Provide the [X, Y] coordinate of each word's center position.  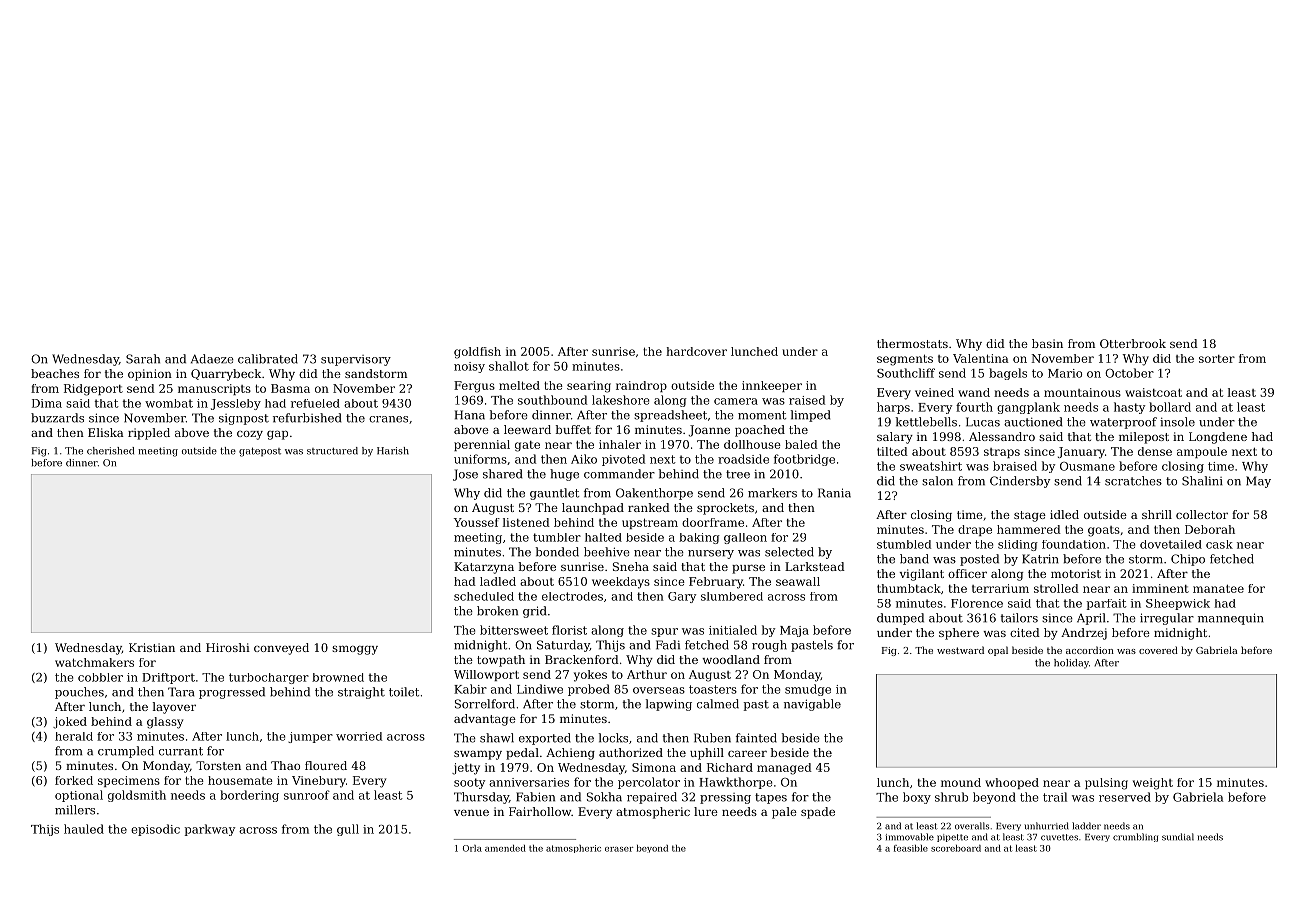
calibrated [268, 359]
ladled [498, 581]
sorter [1217, 359]
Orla [472, 848]
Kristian [152, 647]
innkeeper [772, 386]
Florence [977, 603]
